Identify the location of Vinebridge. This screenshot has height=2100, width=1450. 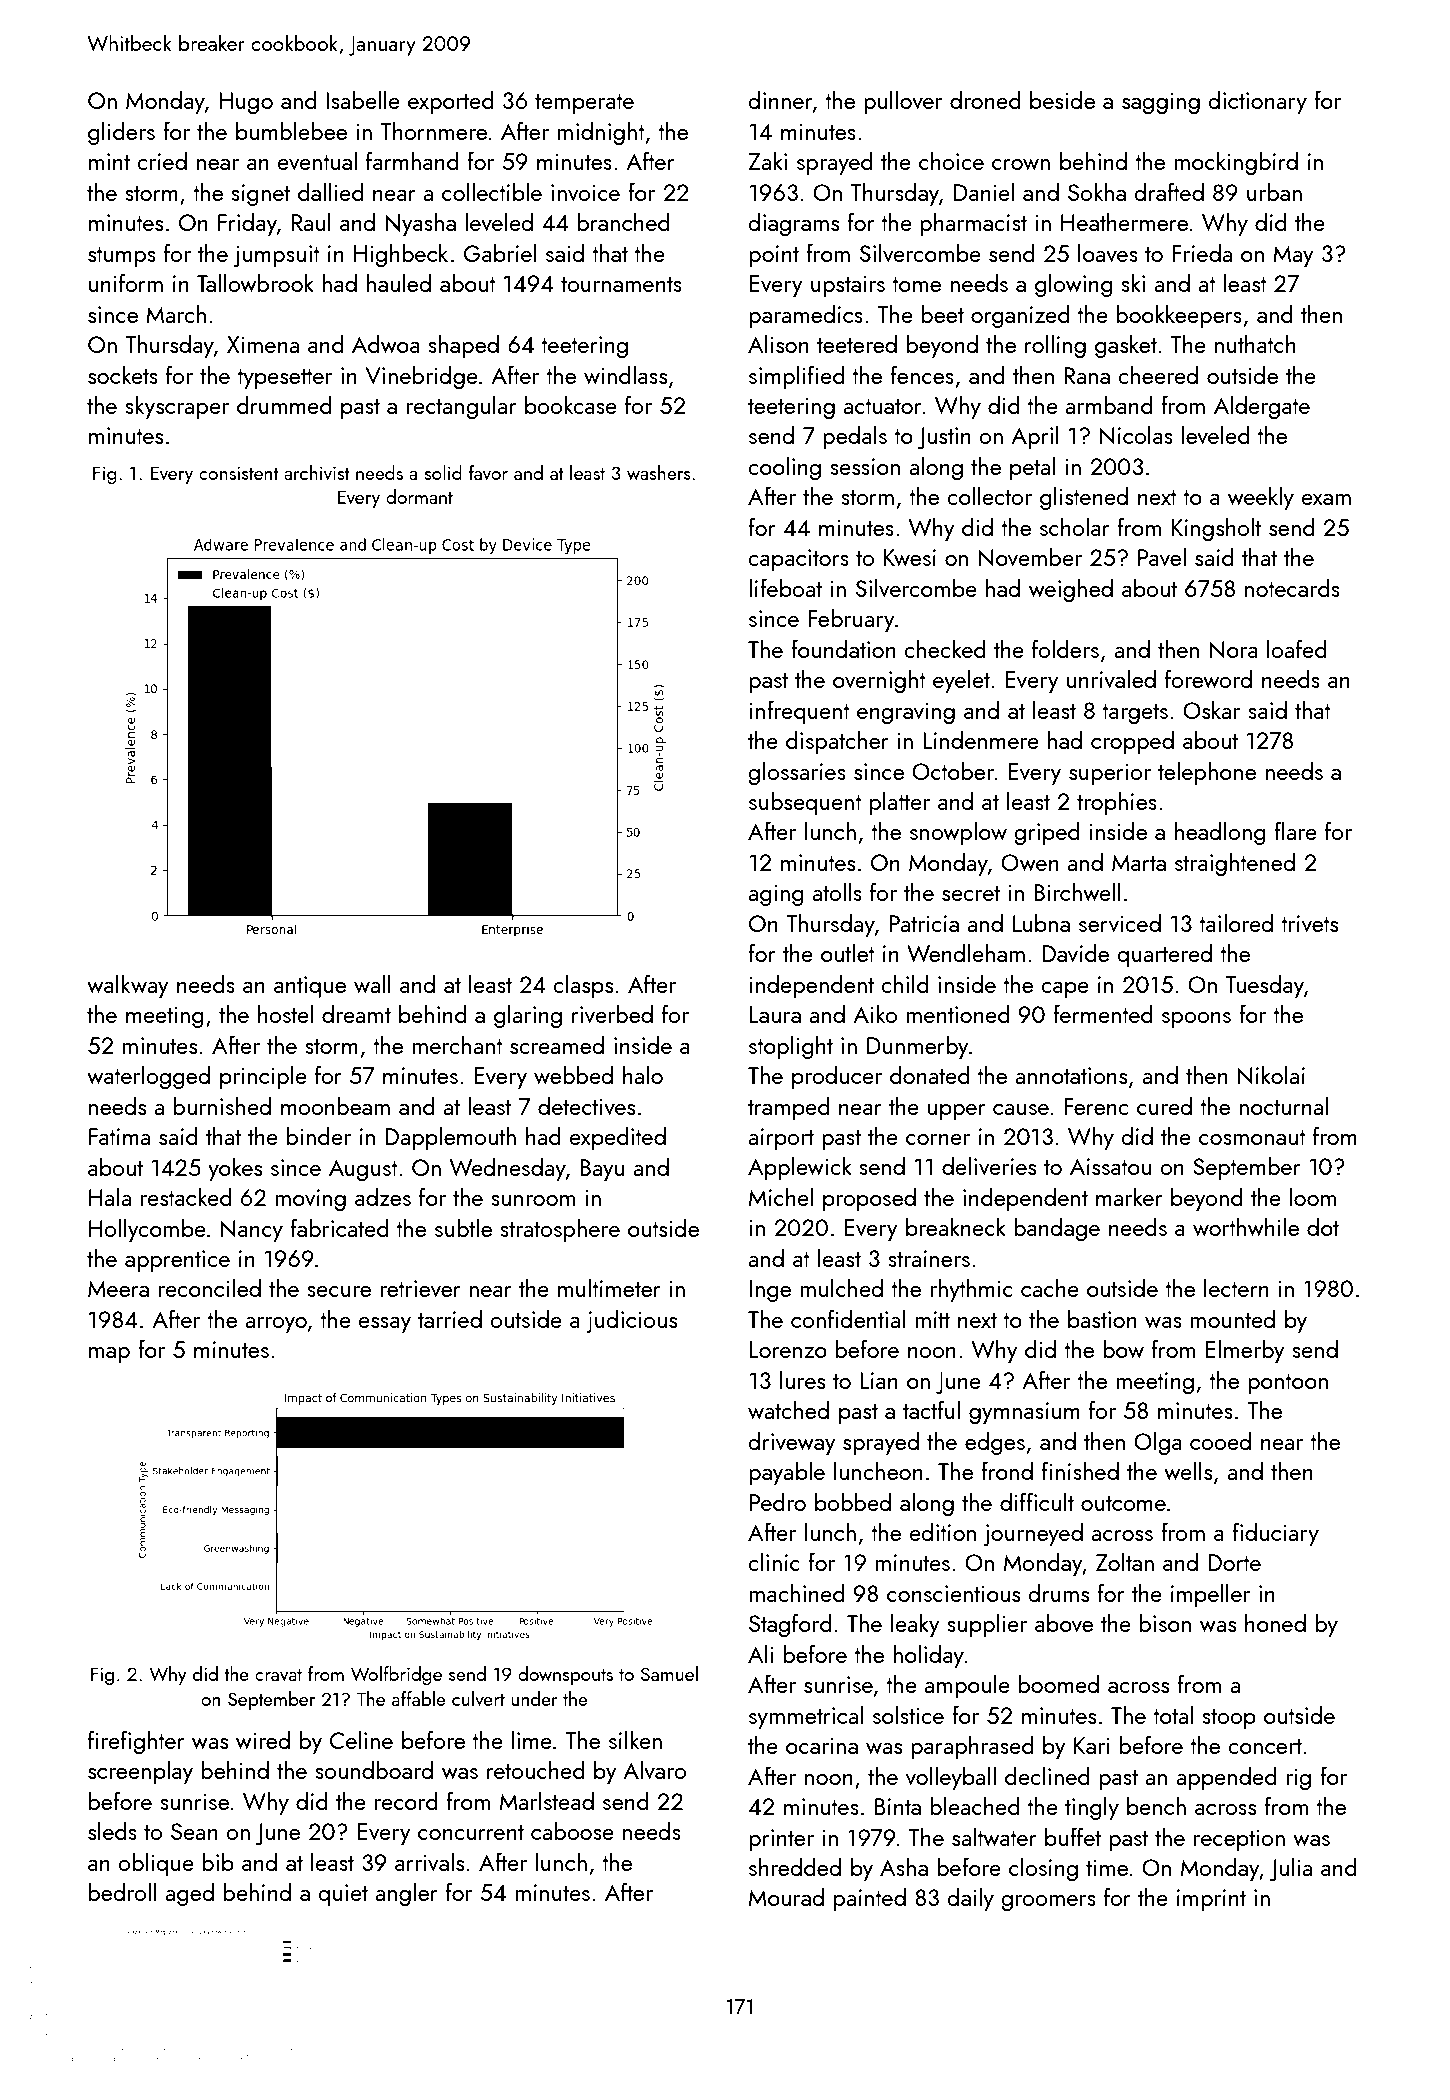
(421, 377).
